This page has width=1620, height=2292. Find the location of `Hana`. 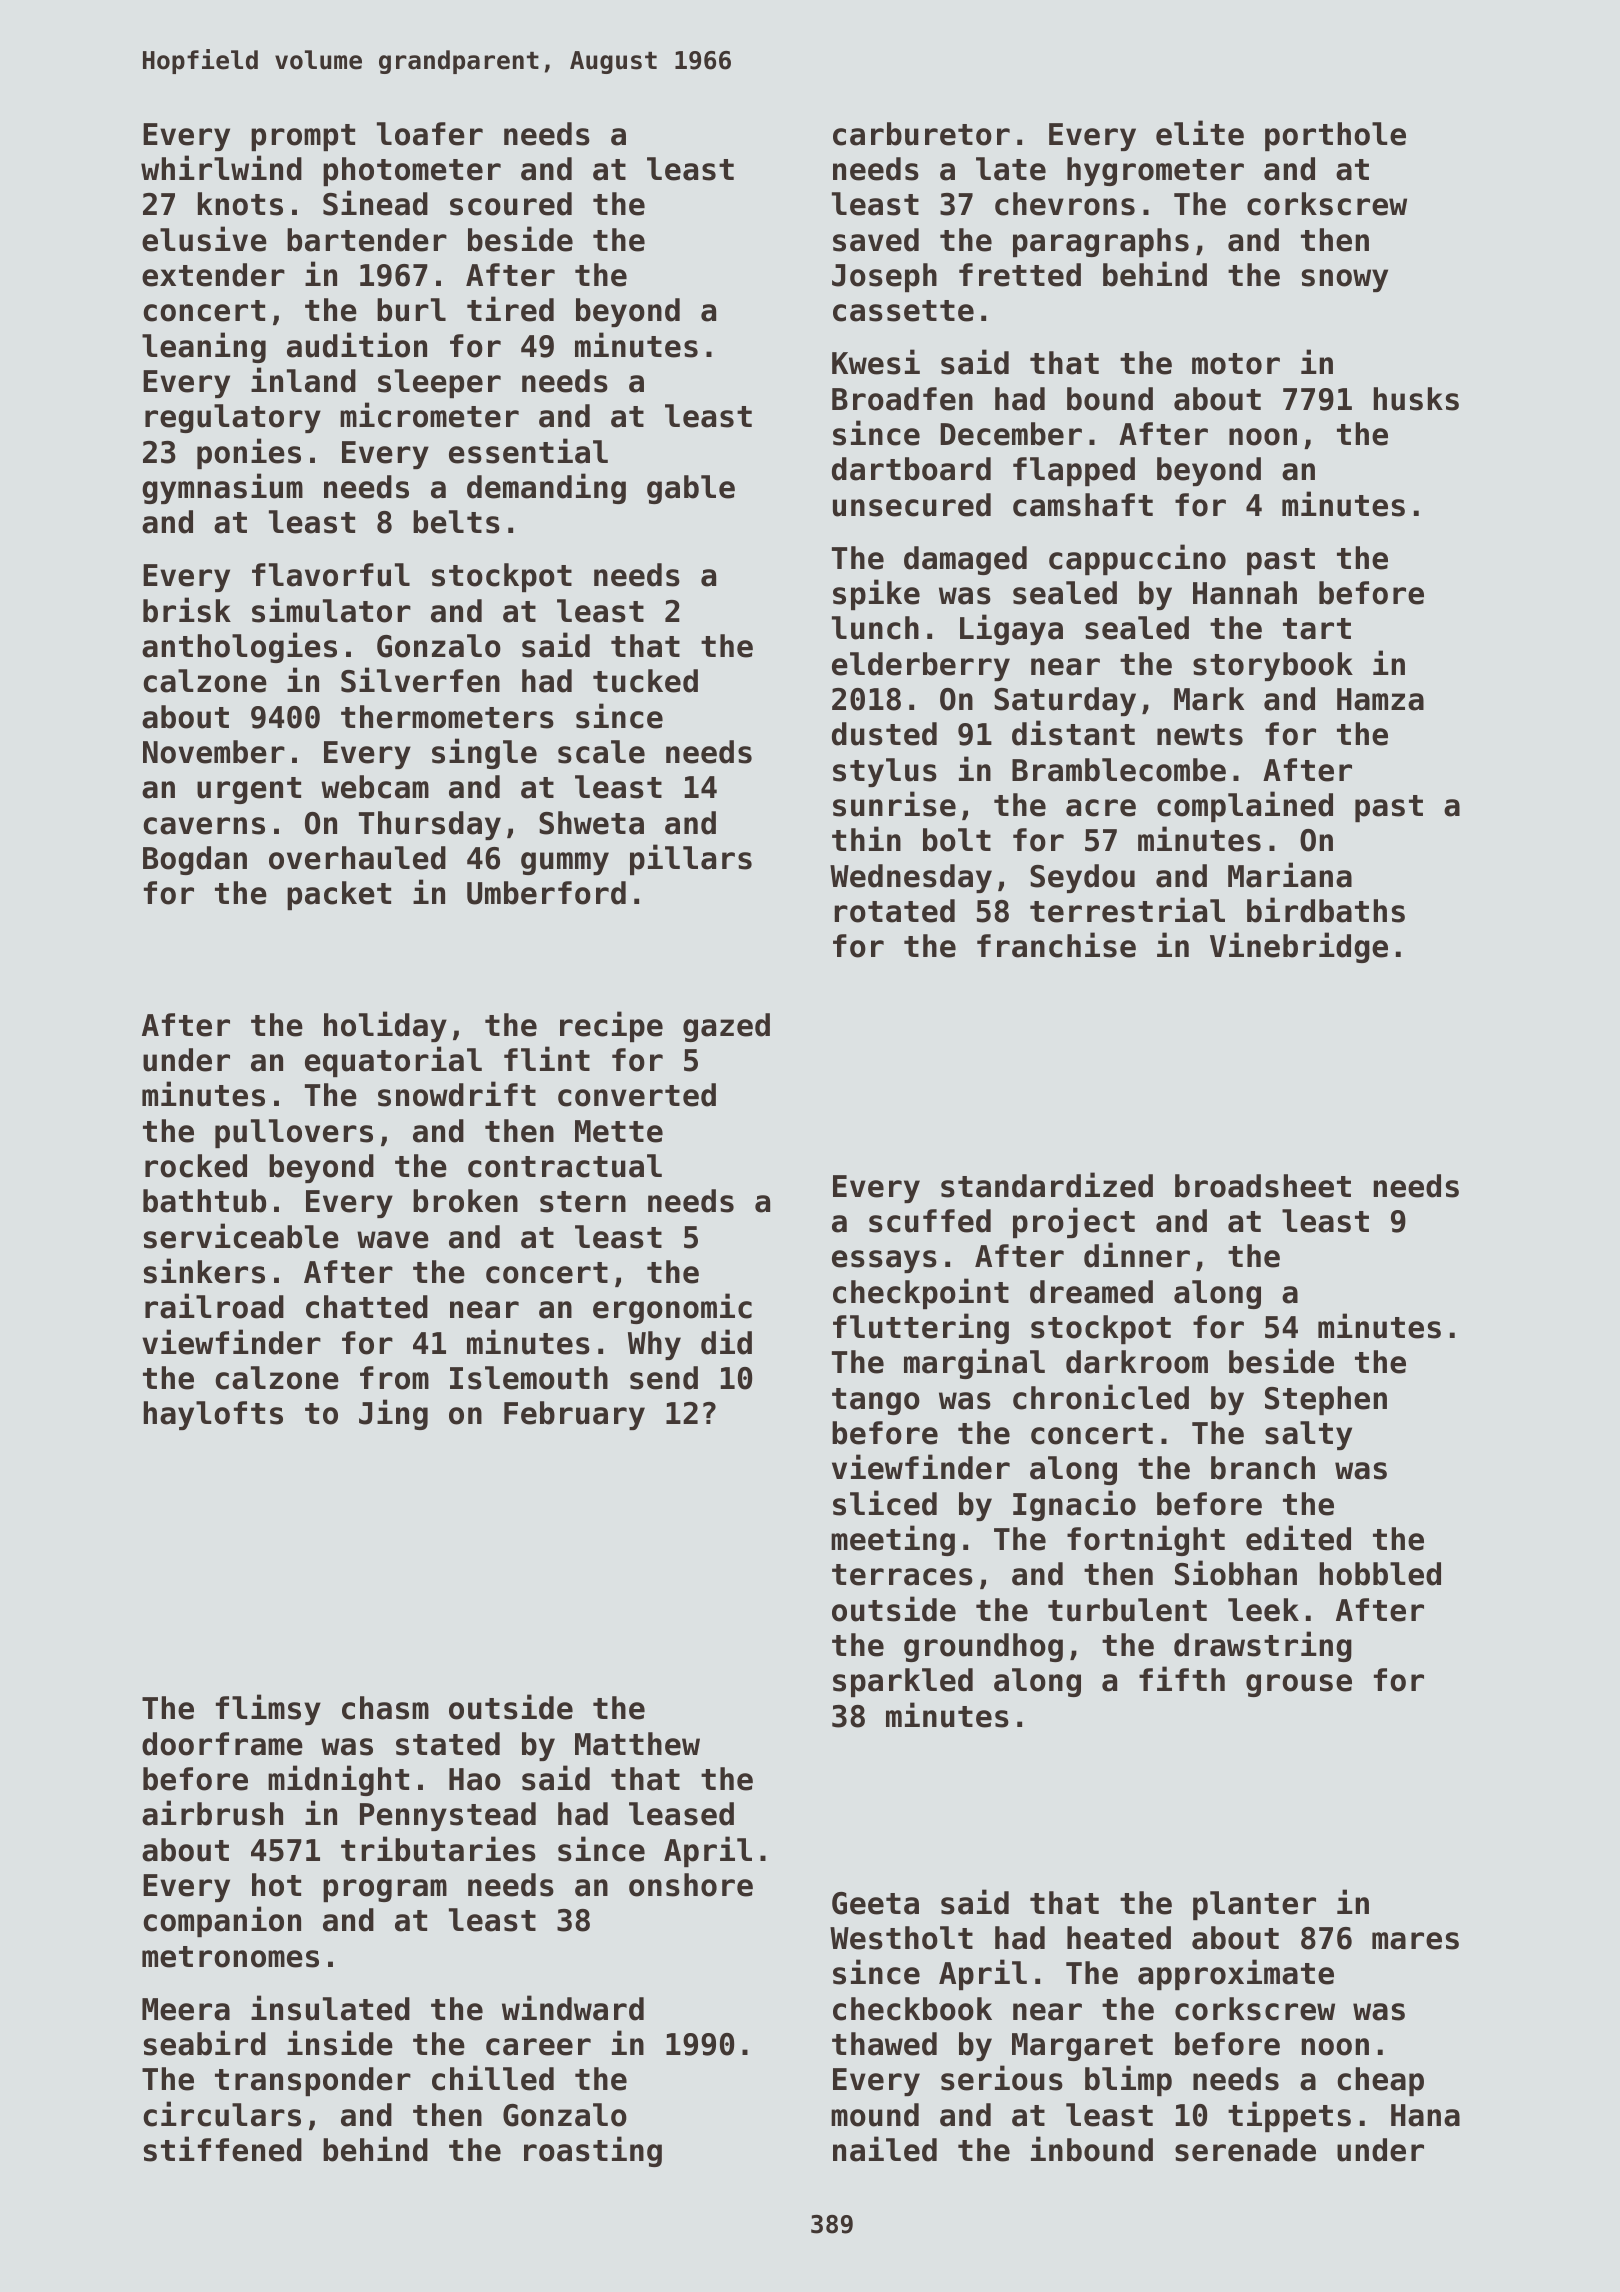

Hana is located at coordinates (1425, 2115).
